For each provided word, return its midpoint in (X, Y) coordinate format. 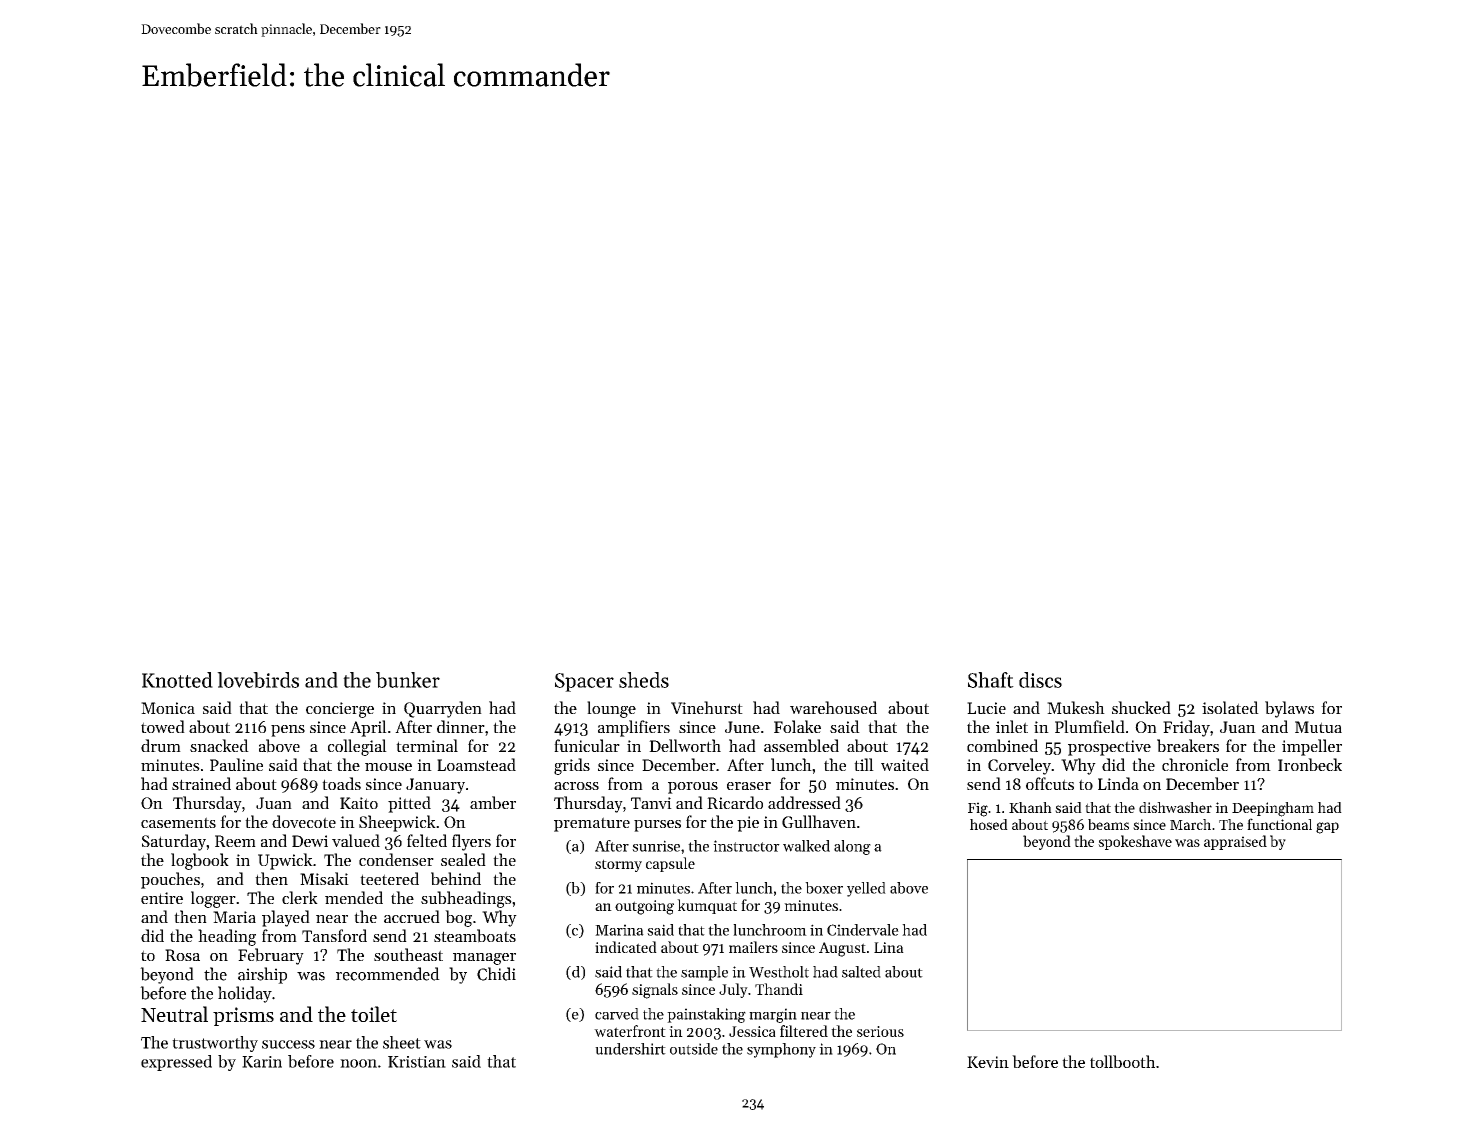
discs (1040, 680)
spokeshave (1135, 842)
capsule (670, 864)
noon (358, 1063)
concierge (340, 710)
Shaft (991, 680)
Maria (234, 917)
